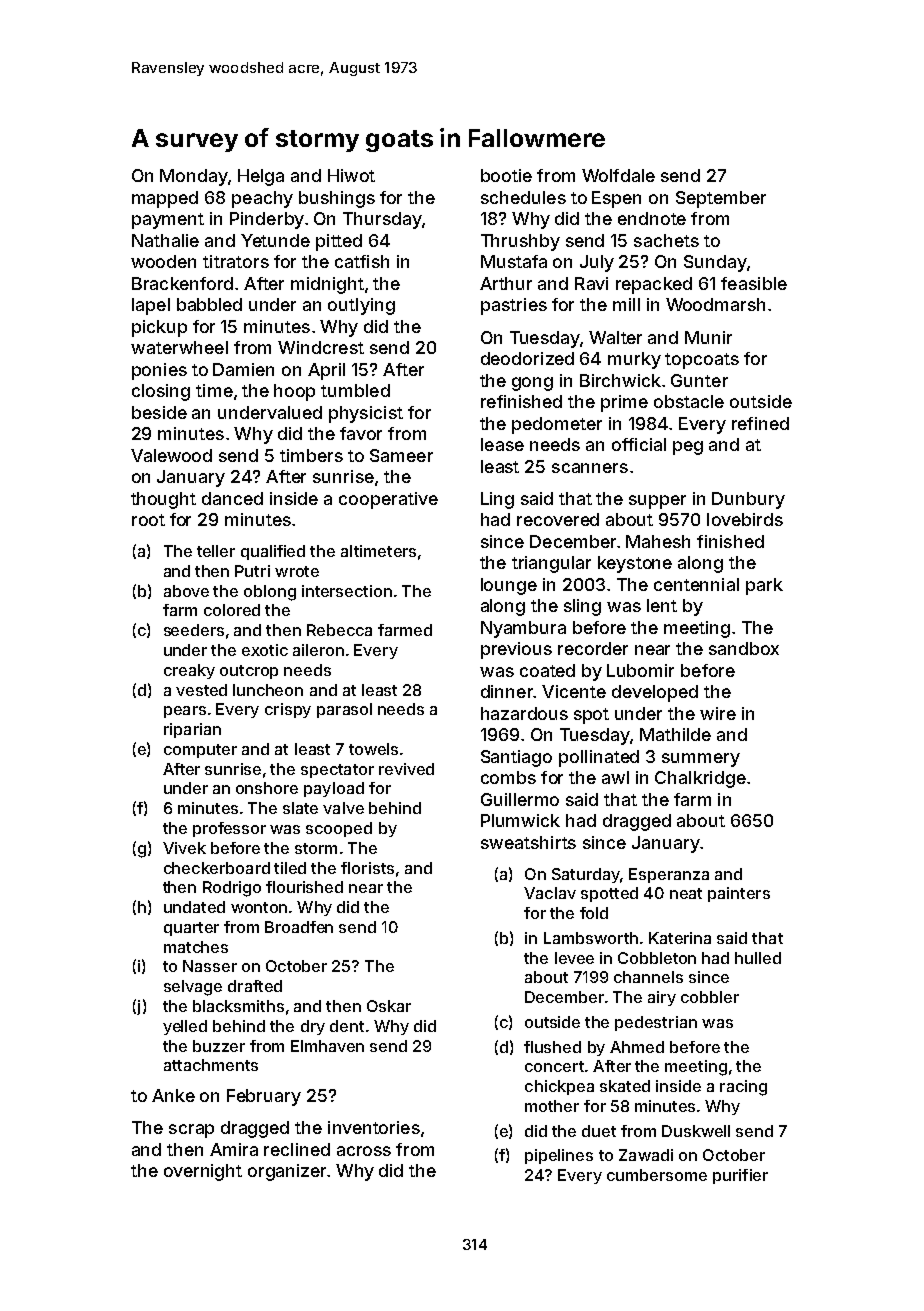 The width and height of the screenshot is (924, 1311). I want to click on across, so click(364, 1151).
